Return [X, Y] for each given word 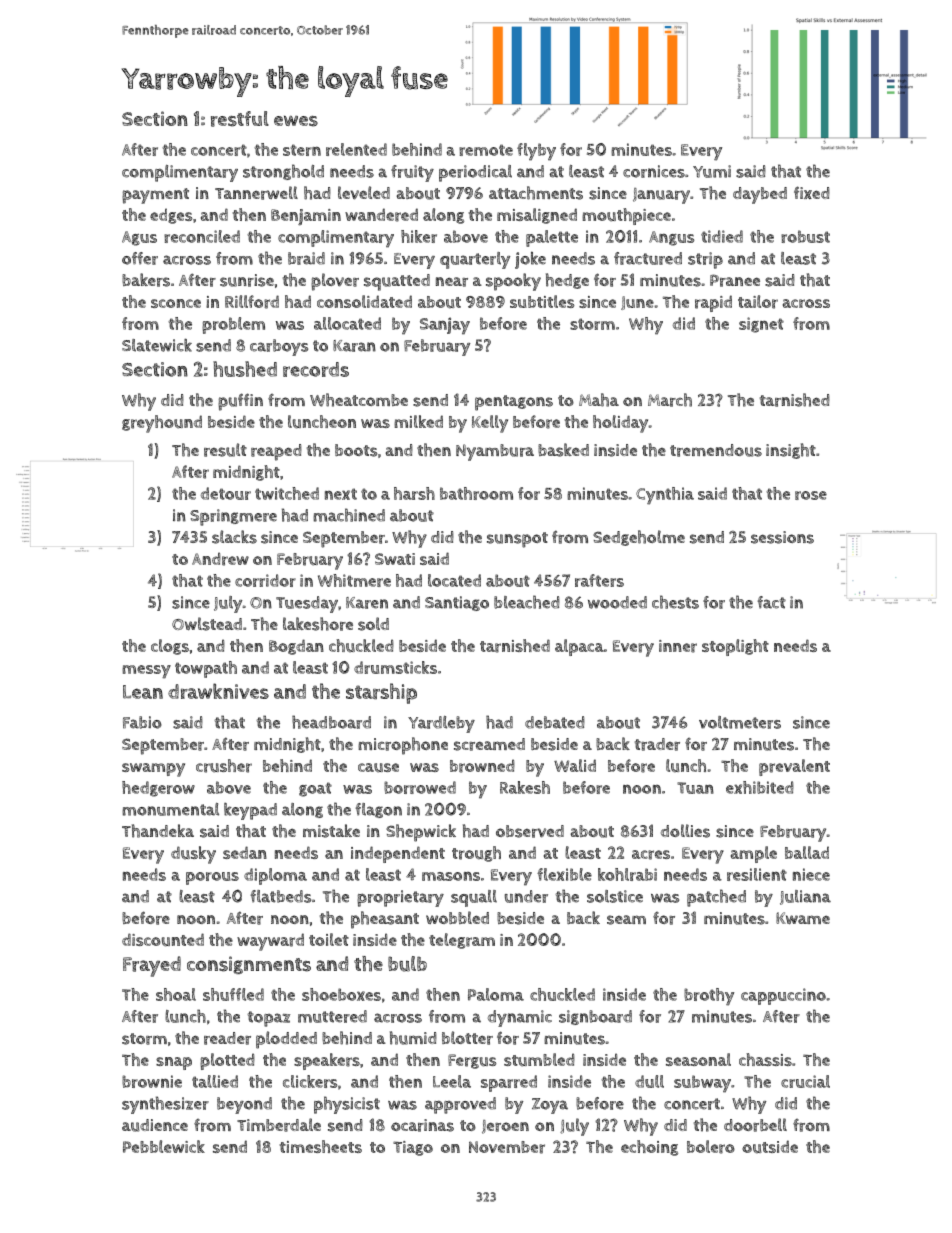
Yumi [712, 171]
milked [418, 421]
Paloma [496, 994]
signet [761, 325]
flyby [536, 152]
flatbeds [280, 896]
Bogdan [296, 647]
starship [381, 693]
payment [155, 196]
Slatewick [157, 345]
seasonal [698, 1059]
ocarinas [422, 1125]
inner [678, 646]
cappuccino [783, 996]
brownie [152, 1081]
